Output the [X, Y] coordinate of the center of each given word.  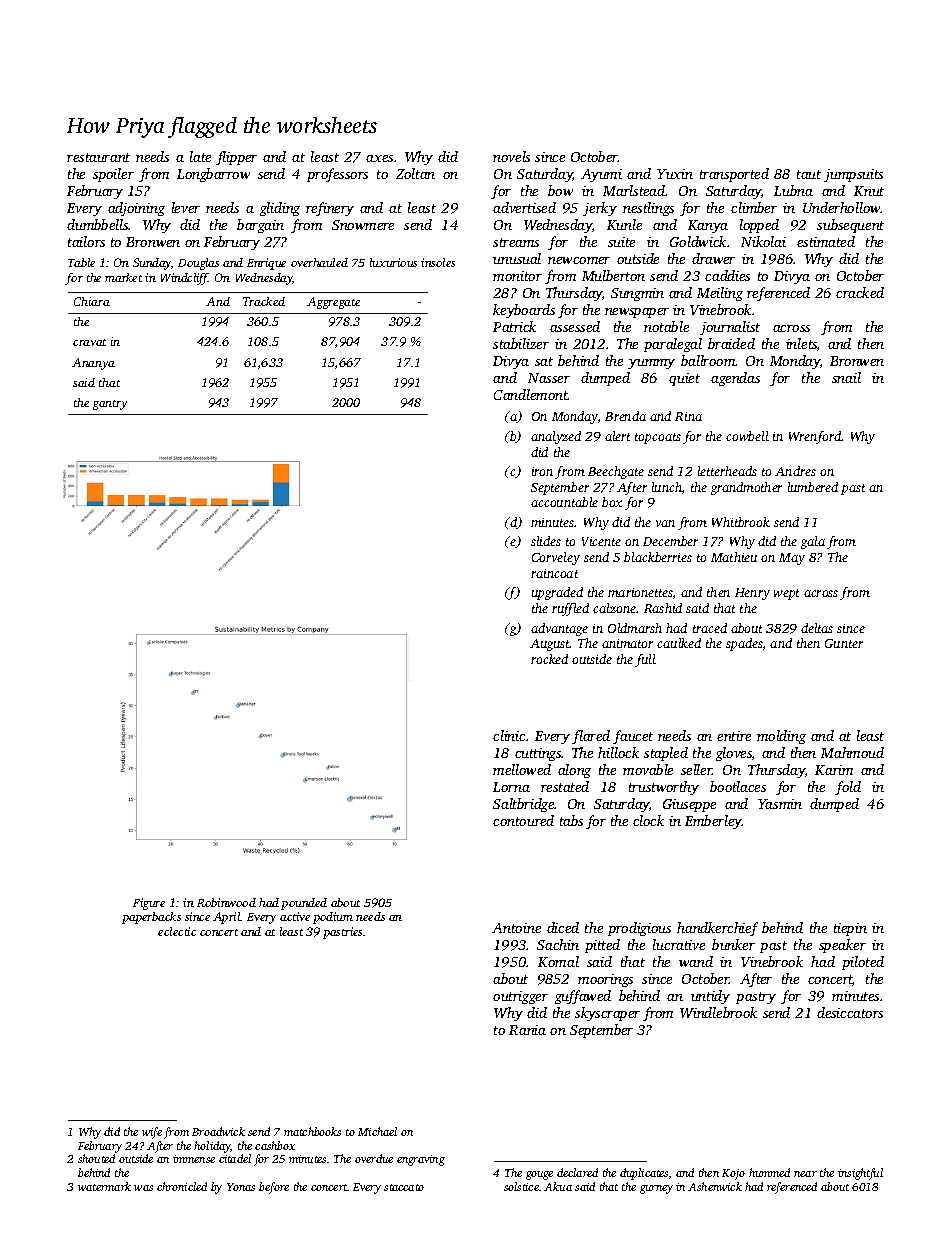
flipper [236, 158]
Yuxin [675, 174]
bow [560, 190]
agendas [735, 379]
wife [152, 1133]
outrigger [520, 997]
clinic [509, 735]
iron [542, 471]
